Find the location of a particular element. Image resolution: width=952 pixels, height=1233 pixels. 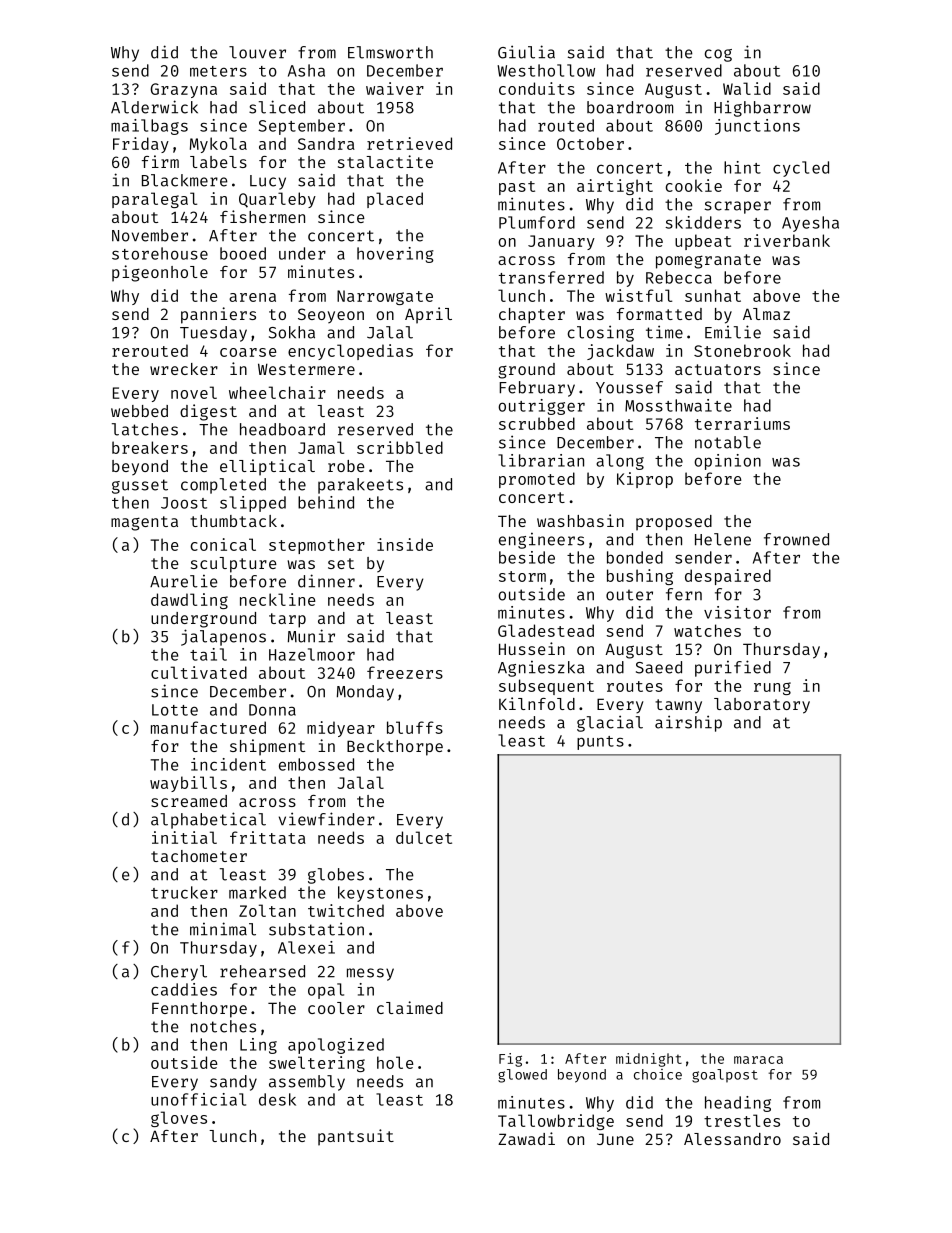

inside is located at coordinates (405, 544).
